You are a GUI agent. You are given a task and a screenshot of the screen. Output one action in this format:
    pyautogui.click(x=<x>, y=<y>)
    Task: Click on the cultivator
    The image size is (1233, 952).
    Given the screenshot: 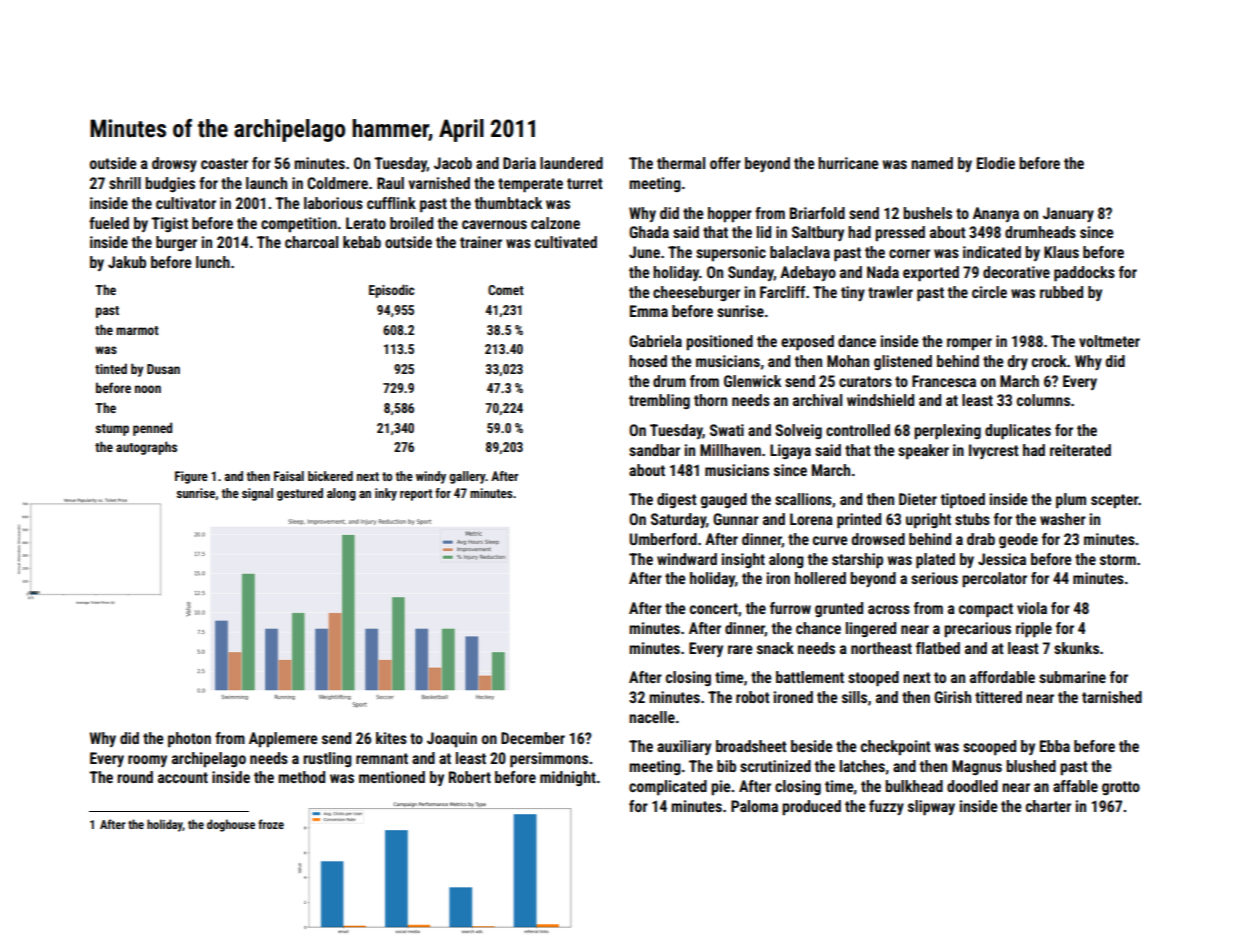 What is the action you would take?
    pyautogui.click(x=186, y=203)
